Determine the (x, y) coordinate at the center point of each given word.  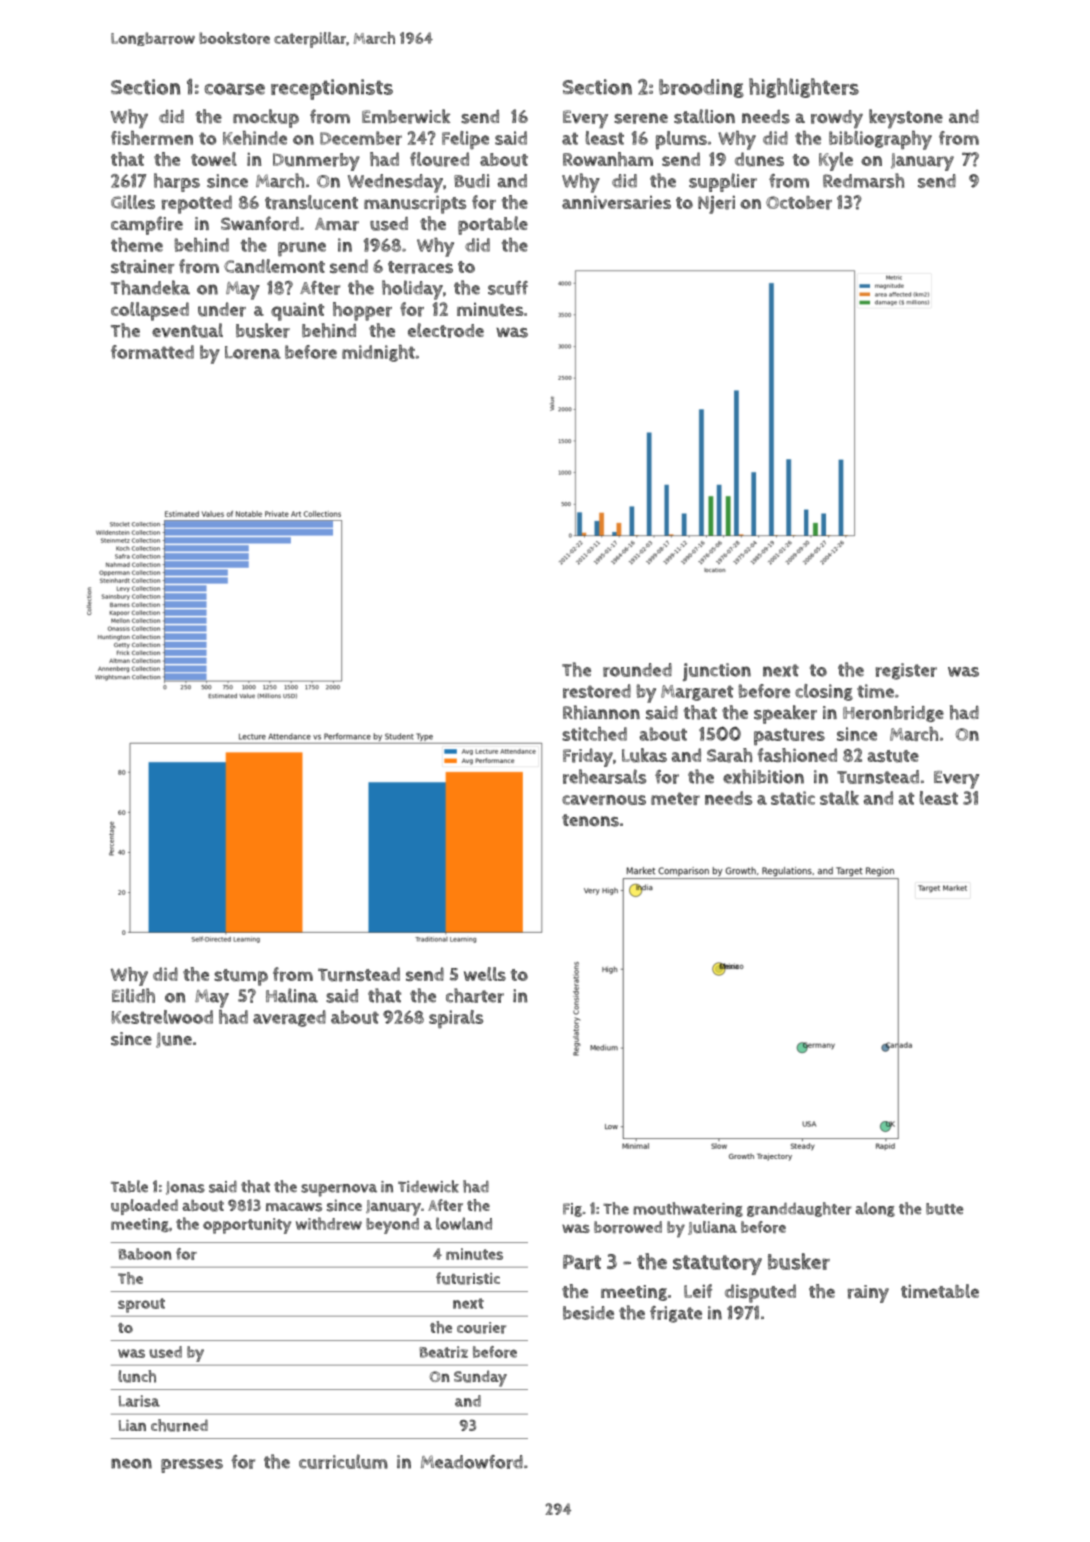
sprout (141, 1305)
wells (485, 974)
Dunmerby (316, 162)
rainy (868, 1294)
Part (582, 1262)
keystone (906, 119)
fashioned (797, 755)
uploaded (144, 1207)
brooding (701, 88)
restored (597, 691)
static (793, 798)
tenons (590, 820)
